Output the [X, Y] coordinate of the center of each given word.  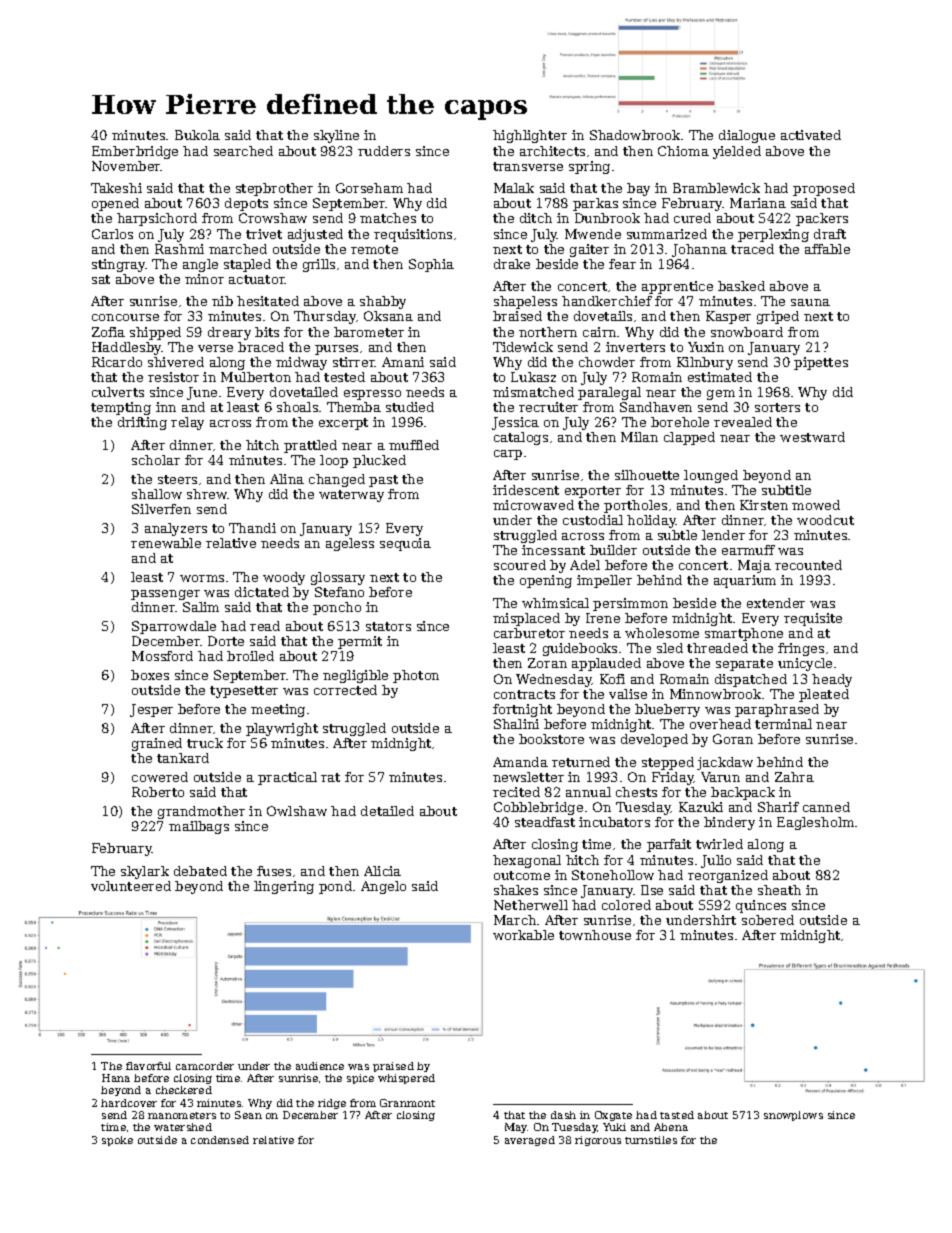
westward [812, 437]
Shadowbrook [636, 135]
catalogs [521, 438]
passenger [165, 595]
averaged [530, 1141]
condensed [220, 1140]
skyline [336, 136]
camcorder [205, 1066]
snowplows [793, 1116]
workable [523, 935]
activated [811, 135]
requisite [813, 619]
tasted [677, 1115]
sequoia [405, 544]
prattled [310, 446]
